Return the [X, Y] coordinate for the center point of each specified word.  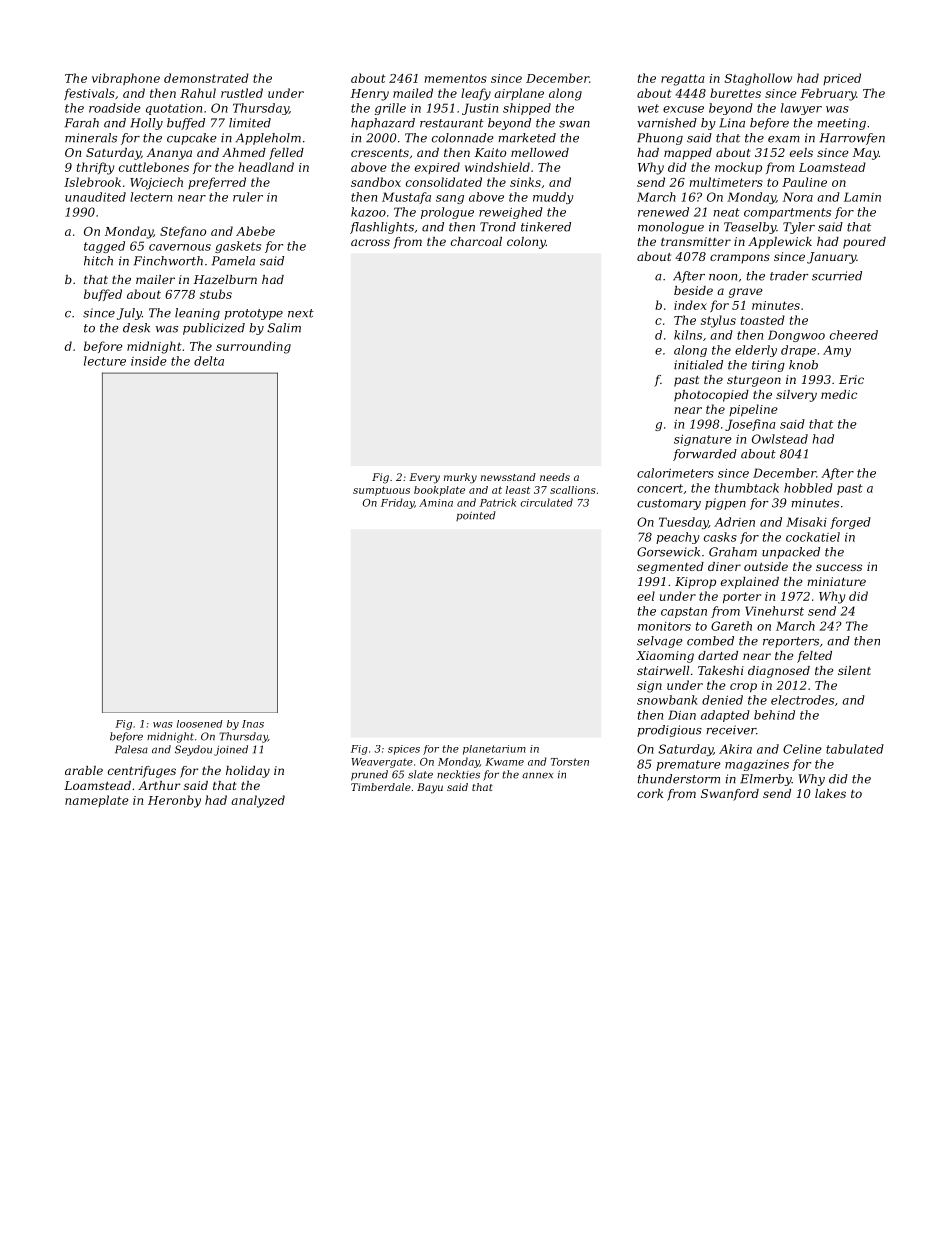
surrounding [253, 347]
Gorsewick [668, 552]
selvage [660, 642]
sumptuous [381, 491]
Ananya [169, 154]
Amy [837, 351]
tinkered [546, 227]
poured [864, 243]
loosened [200, 724]
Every [424, 478]
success [839, 567]
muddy [553, 198]
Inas [253, 724]
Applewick [780, 243]
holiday [248, 772]
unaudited [95, 197]
